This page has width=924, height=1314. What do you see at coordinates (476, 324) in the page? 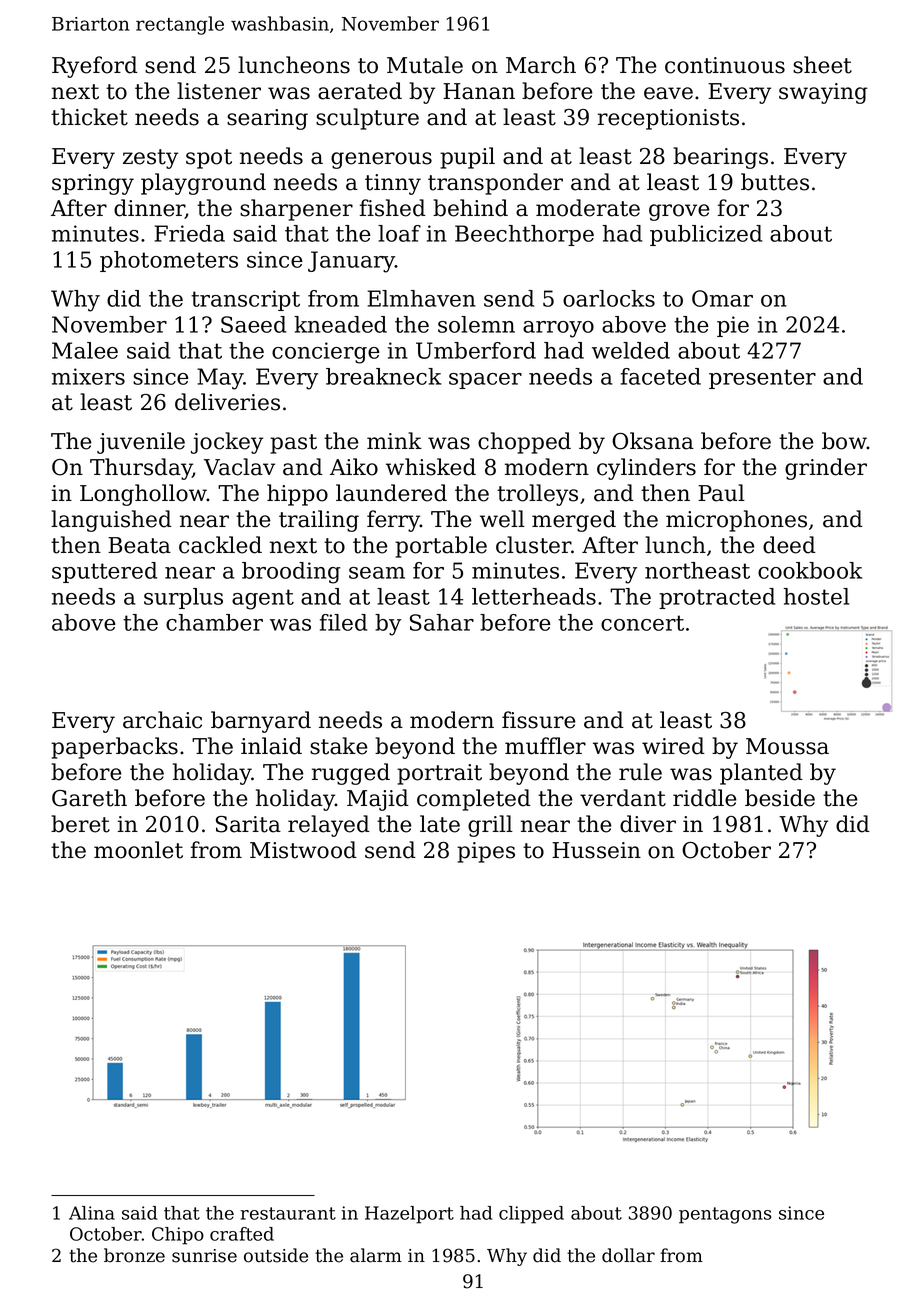
I see `solemn` at bounding box center [476, 324].
